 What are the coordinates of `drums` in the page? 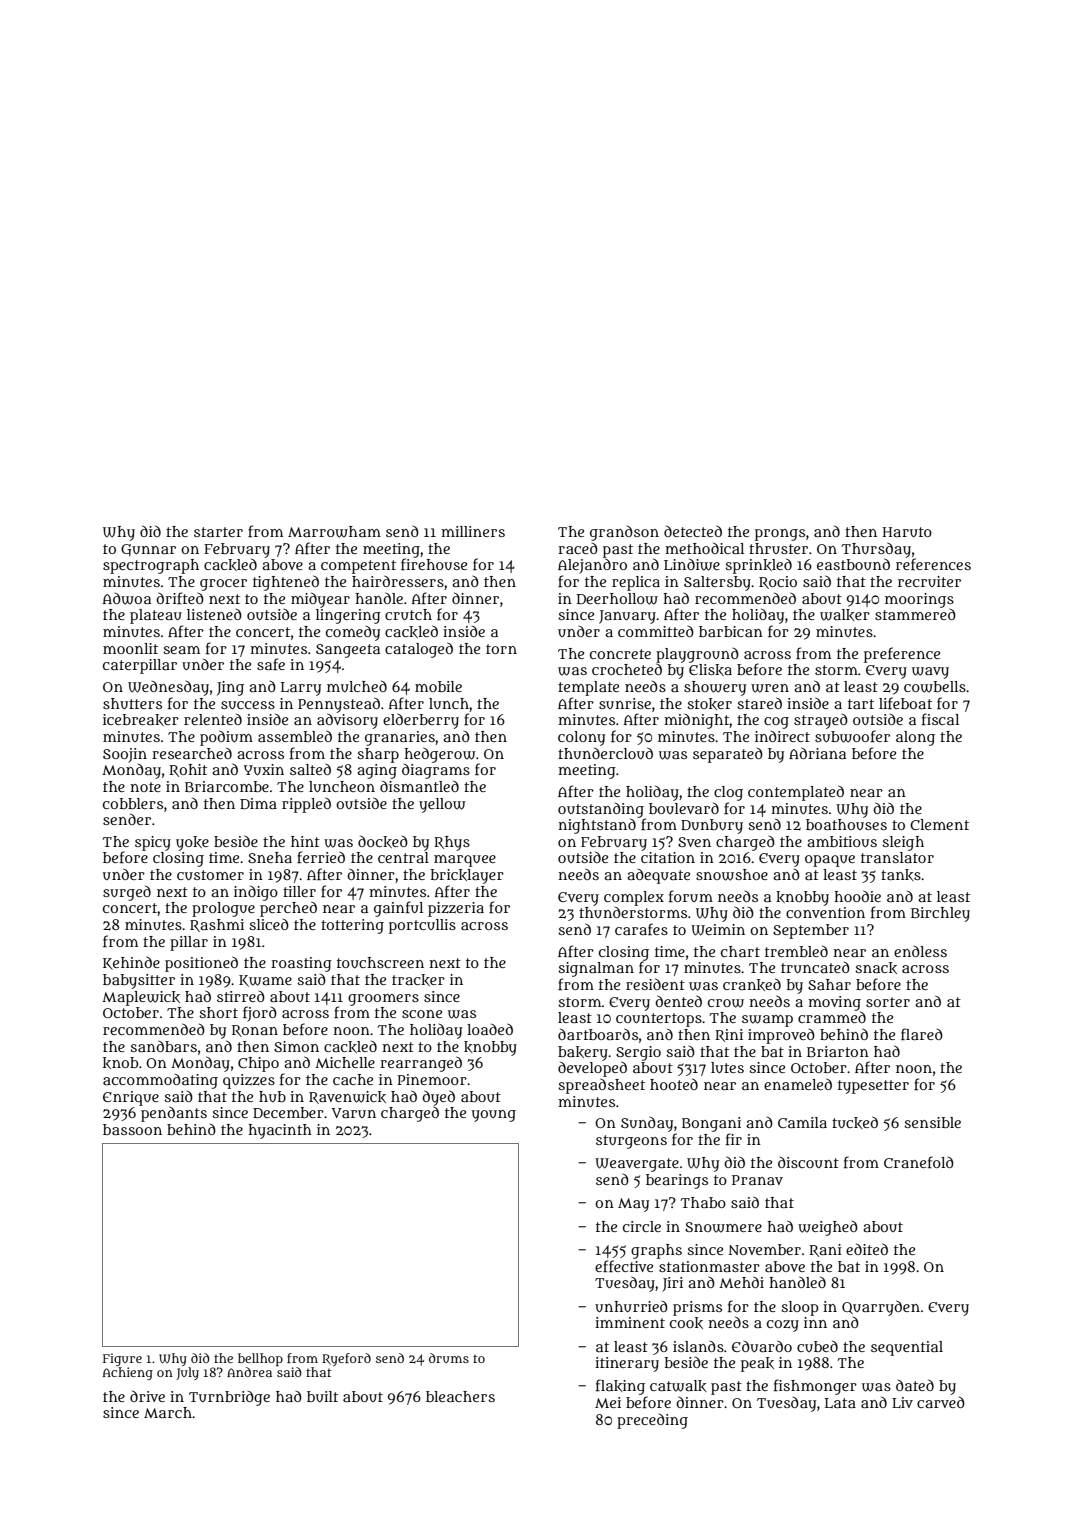 It's located at (449, 1358).
